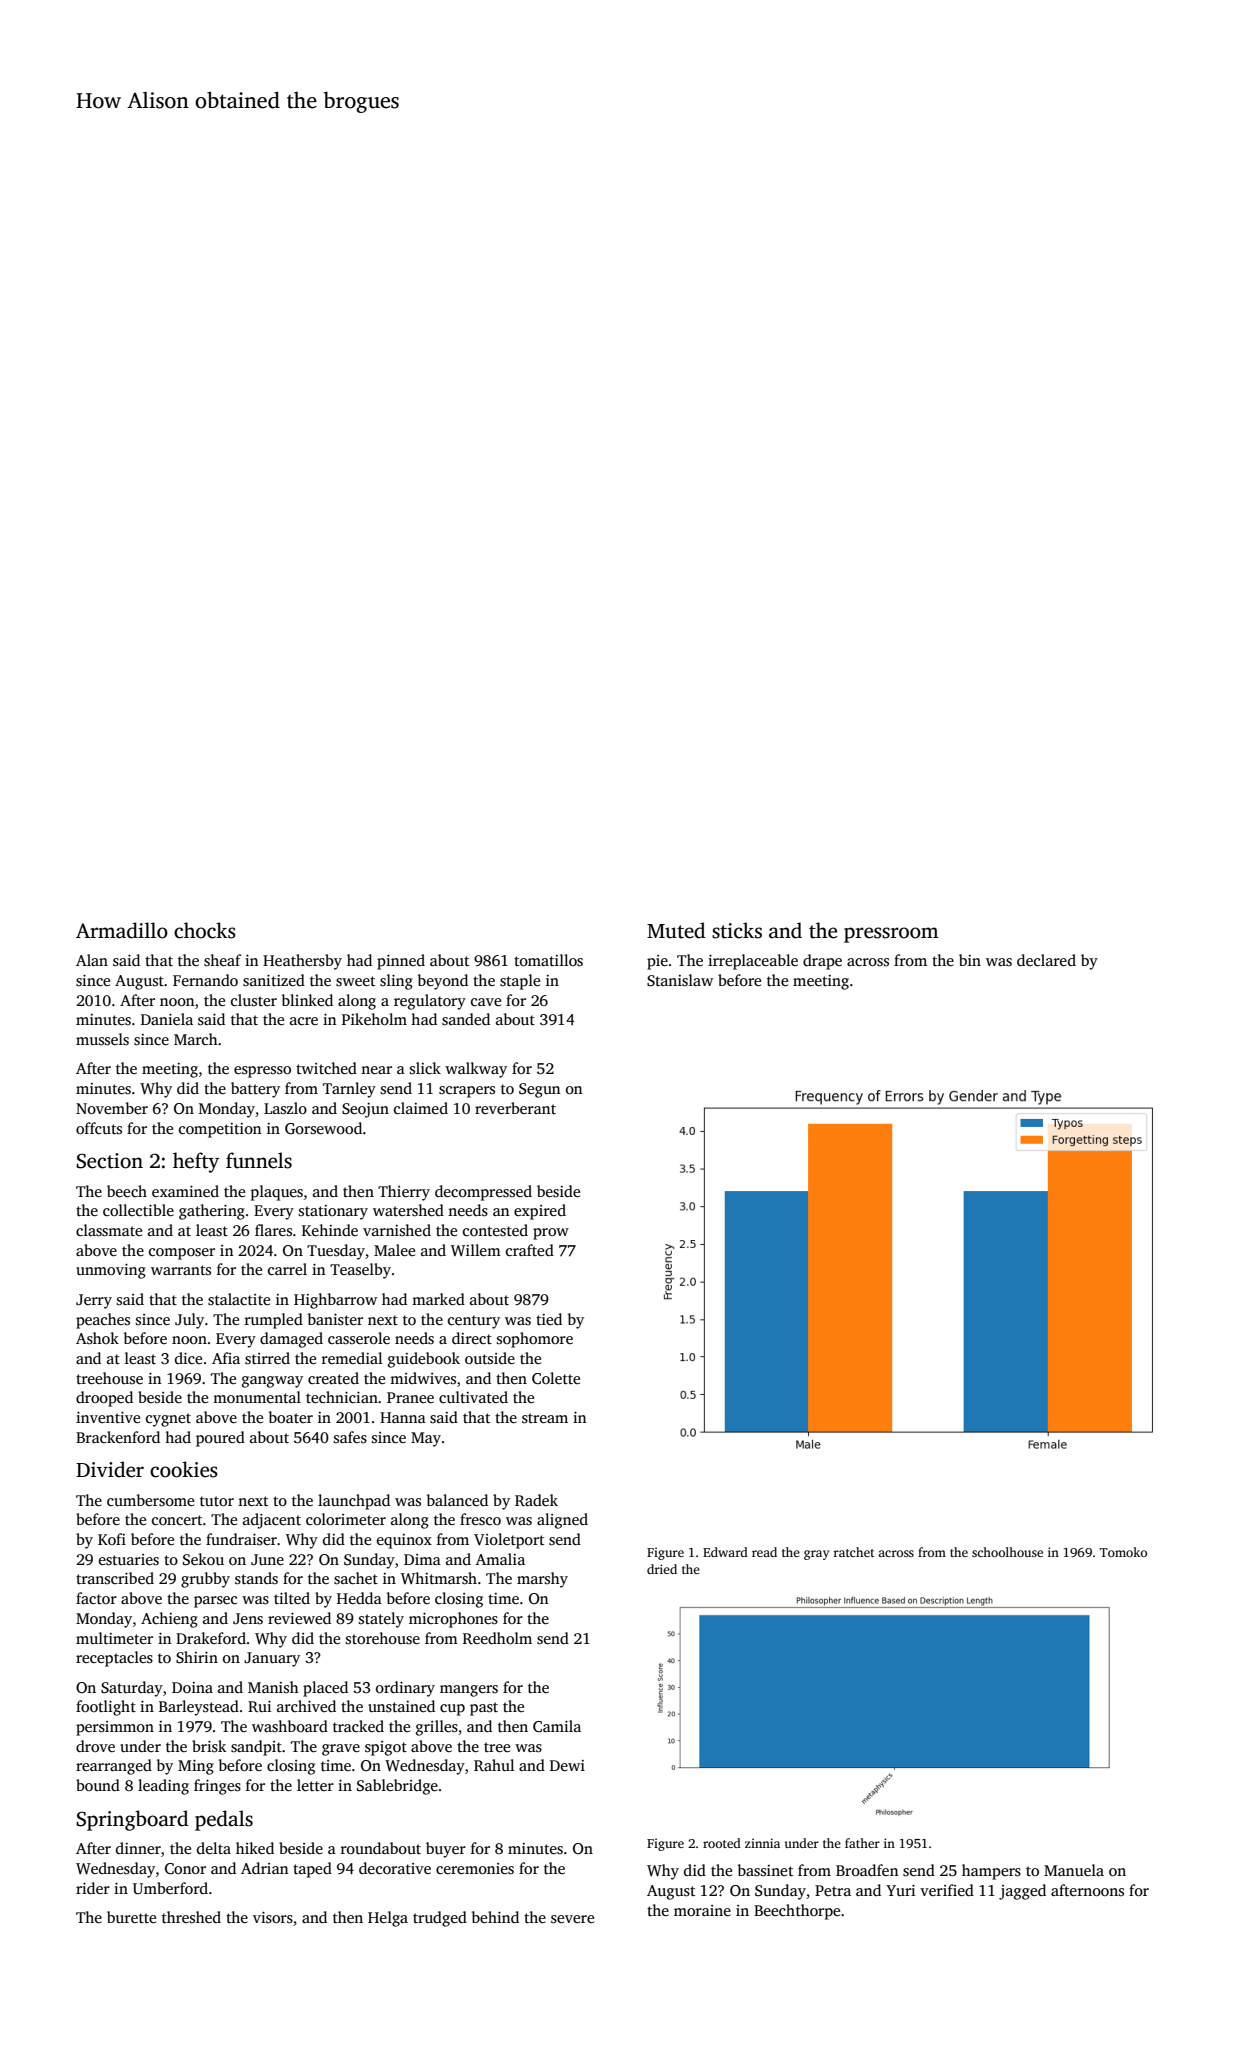 The width and height of the image is (1243, 2048). Describe the element at coordinates (676, 930) in the image. I see `Muted` at that location.
